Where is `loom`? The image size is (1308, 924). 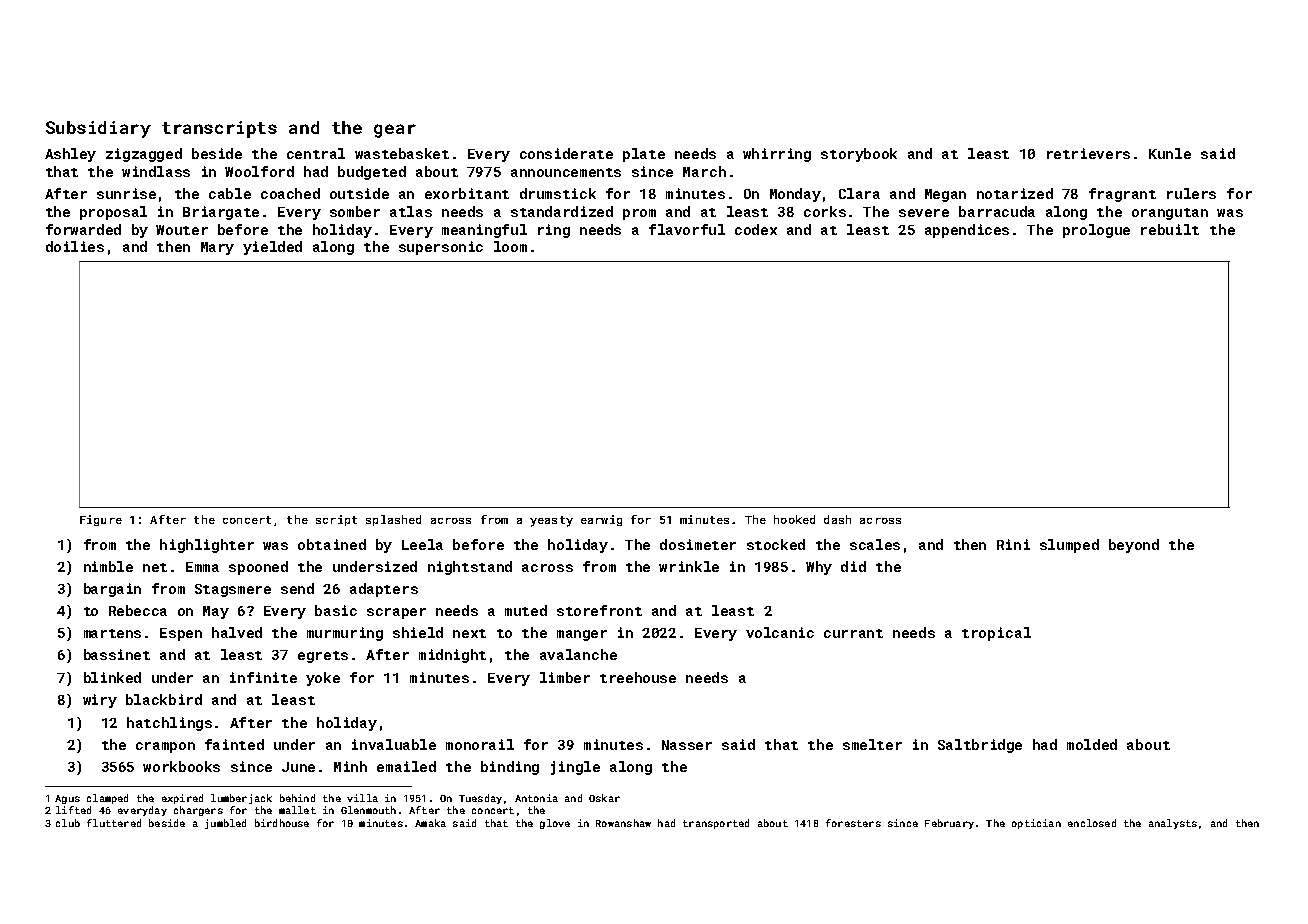
loom is located at coordinates (510, 246).
